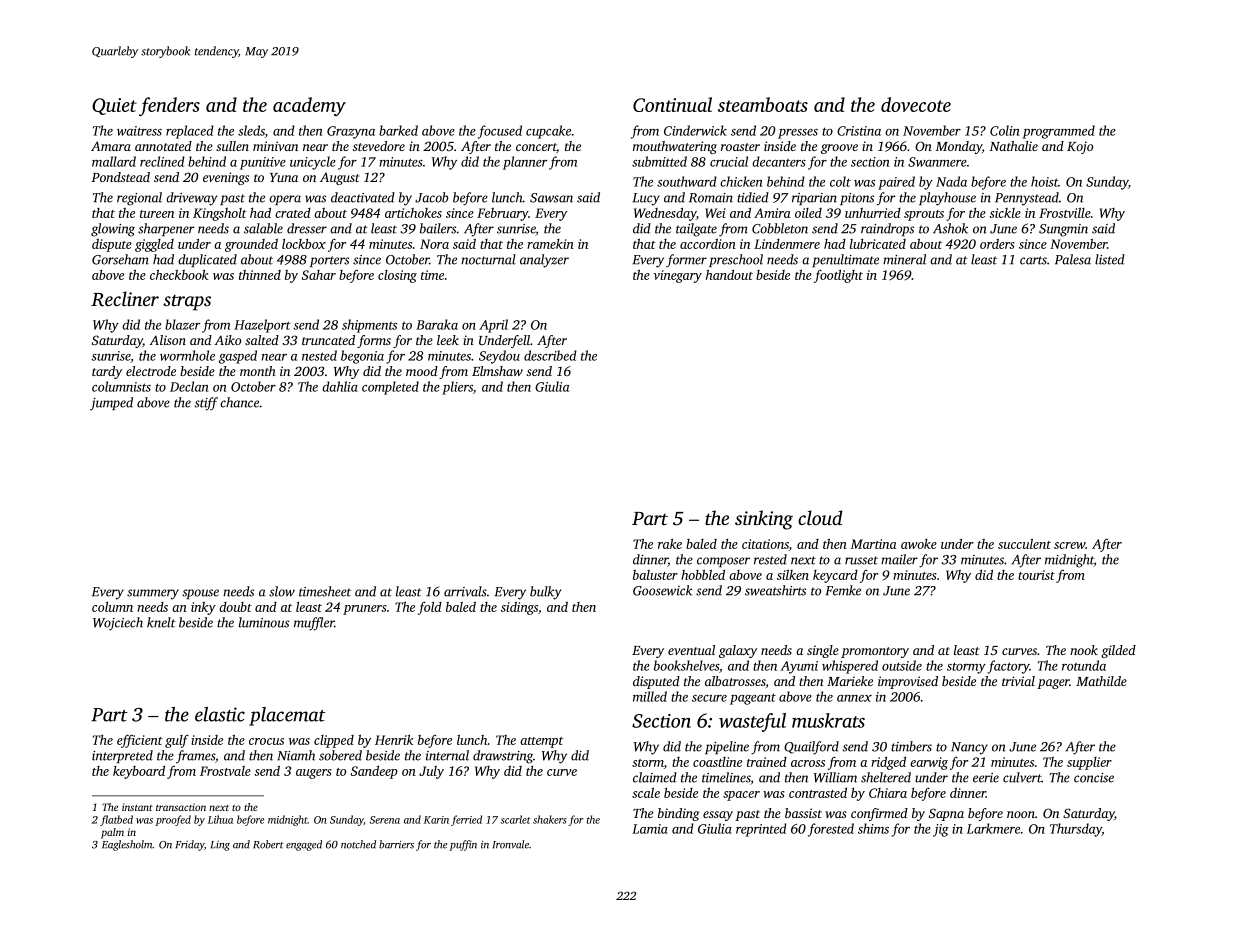 This page has width=1233, height=952. Describe the element at coordinates (275, 146) in the page. I see `minivan` at that location.
